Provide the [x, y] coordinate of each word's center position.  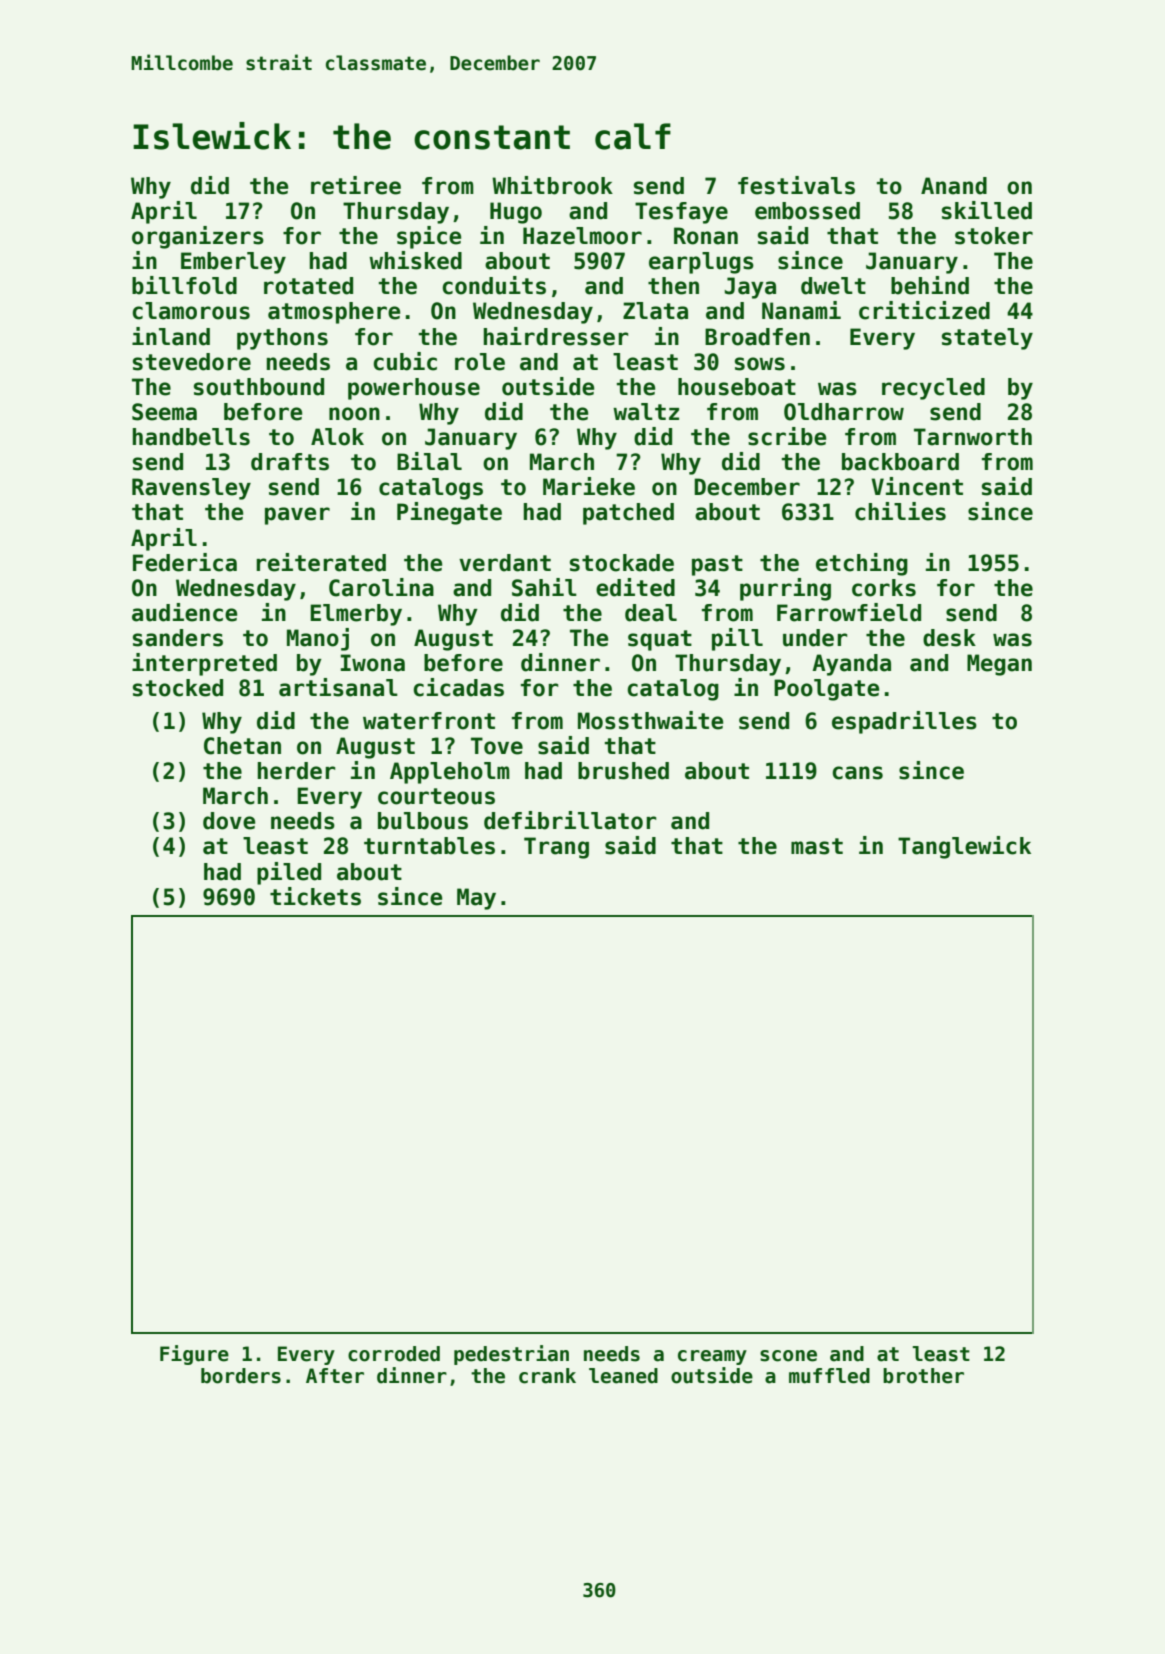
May [476, 899]
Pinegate [449, 513]
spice [429, 237]
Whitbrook [552, 185]
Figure [194, 1355]
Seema [164, 412]
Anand [954, 186]
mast [817, 846]
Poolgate [826, 690]
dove [229, 821]
